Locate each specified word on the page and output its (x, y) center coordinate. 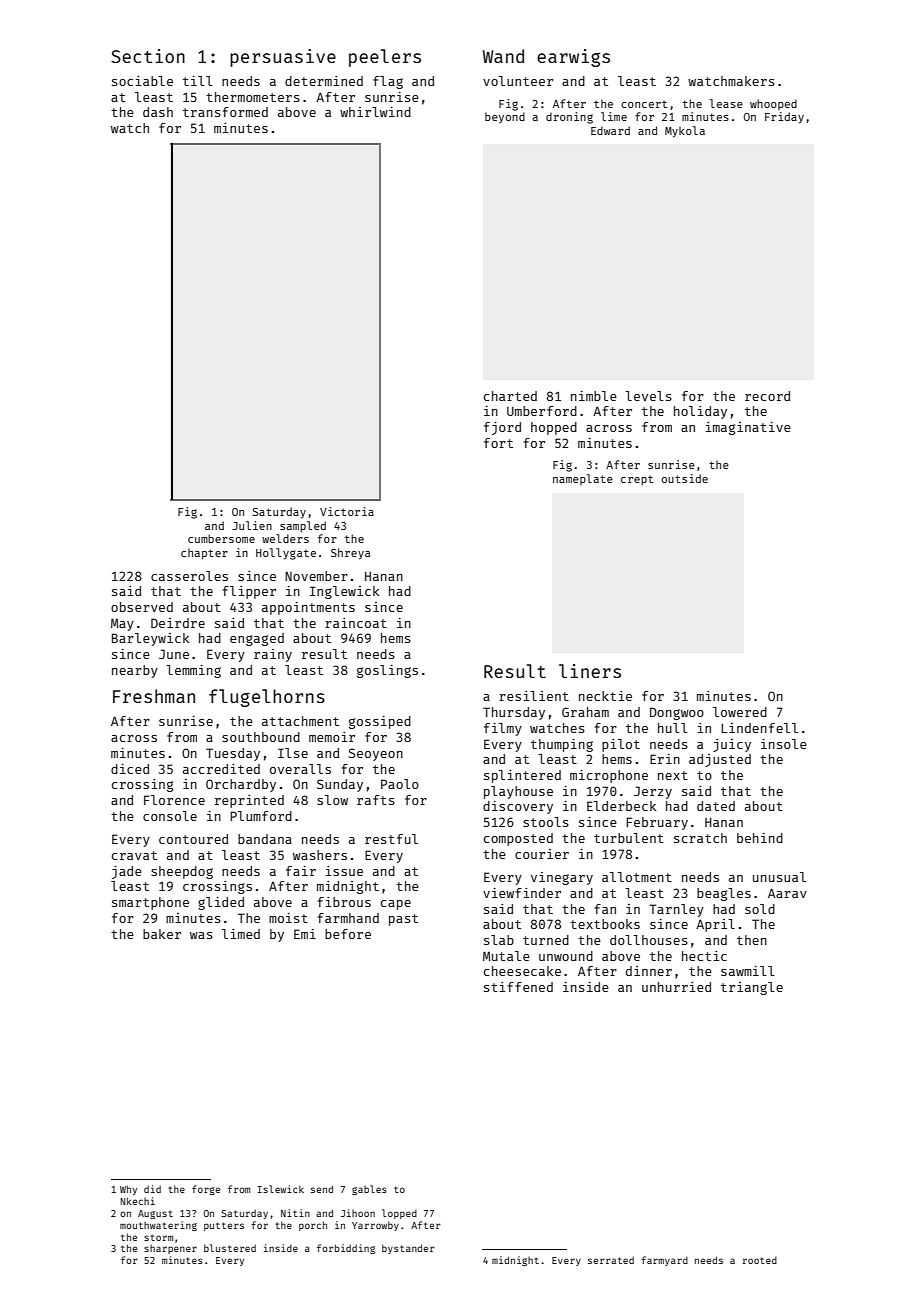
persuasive (283, 58)
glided (221, 903)
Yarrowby (375, 1226)
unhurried (676, 987)
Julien (252, 525)
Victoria (347, 511)
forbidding (346, 1249)
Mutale (506, 956)
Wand (503, 56)
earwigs (573, 58)
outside (685, 478)
